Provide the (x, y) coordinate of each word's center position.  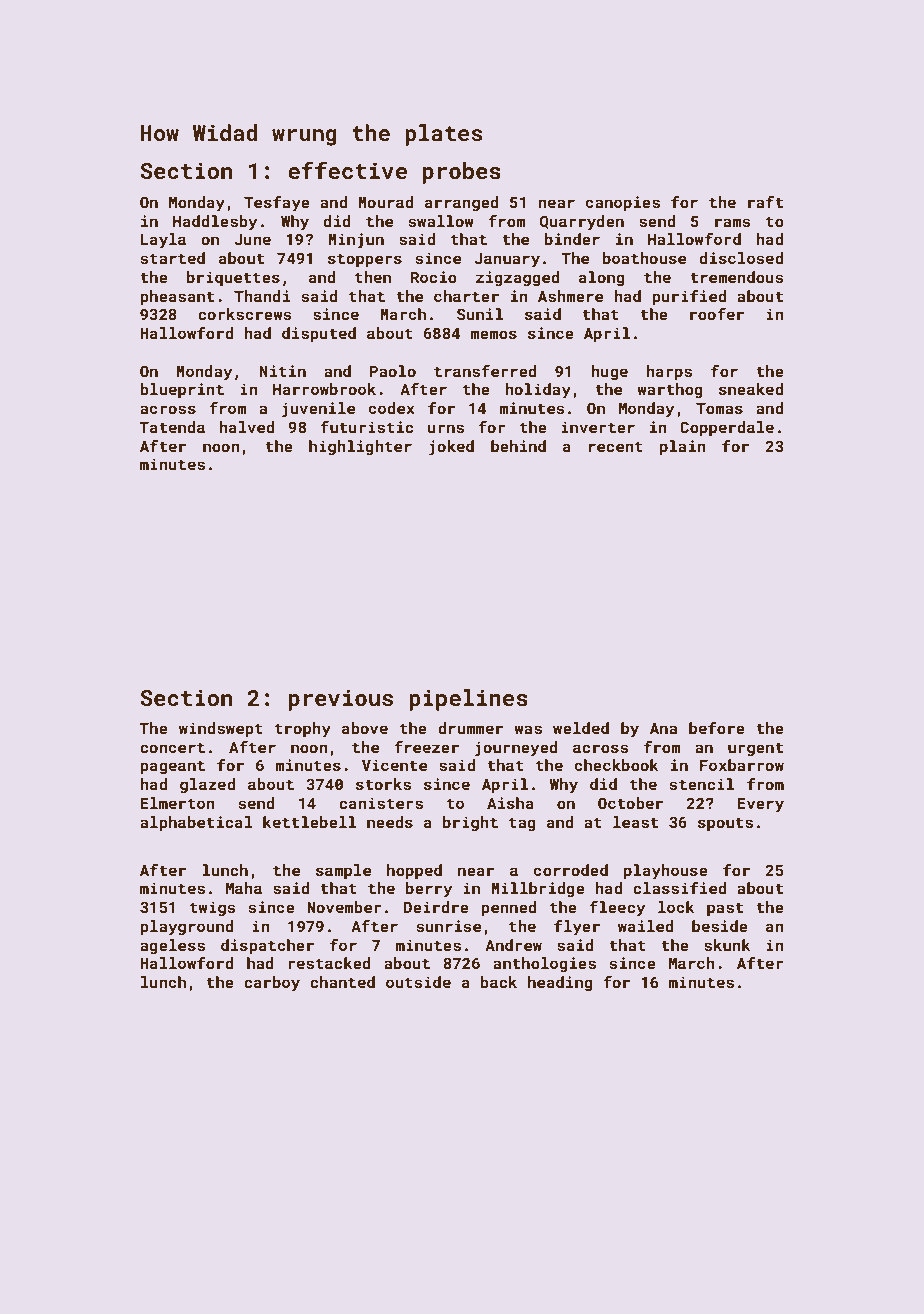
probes (462, 173)
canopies (623, 203)
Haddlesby (215, 223)
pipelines (468, 700)
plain (683, 447)
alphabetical (196, 823)
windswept (221, 729)
